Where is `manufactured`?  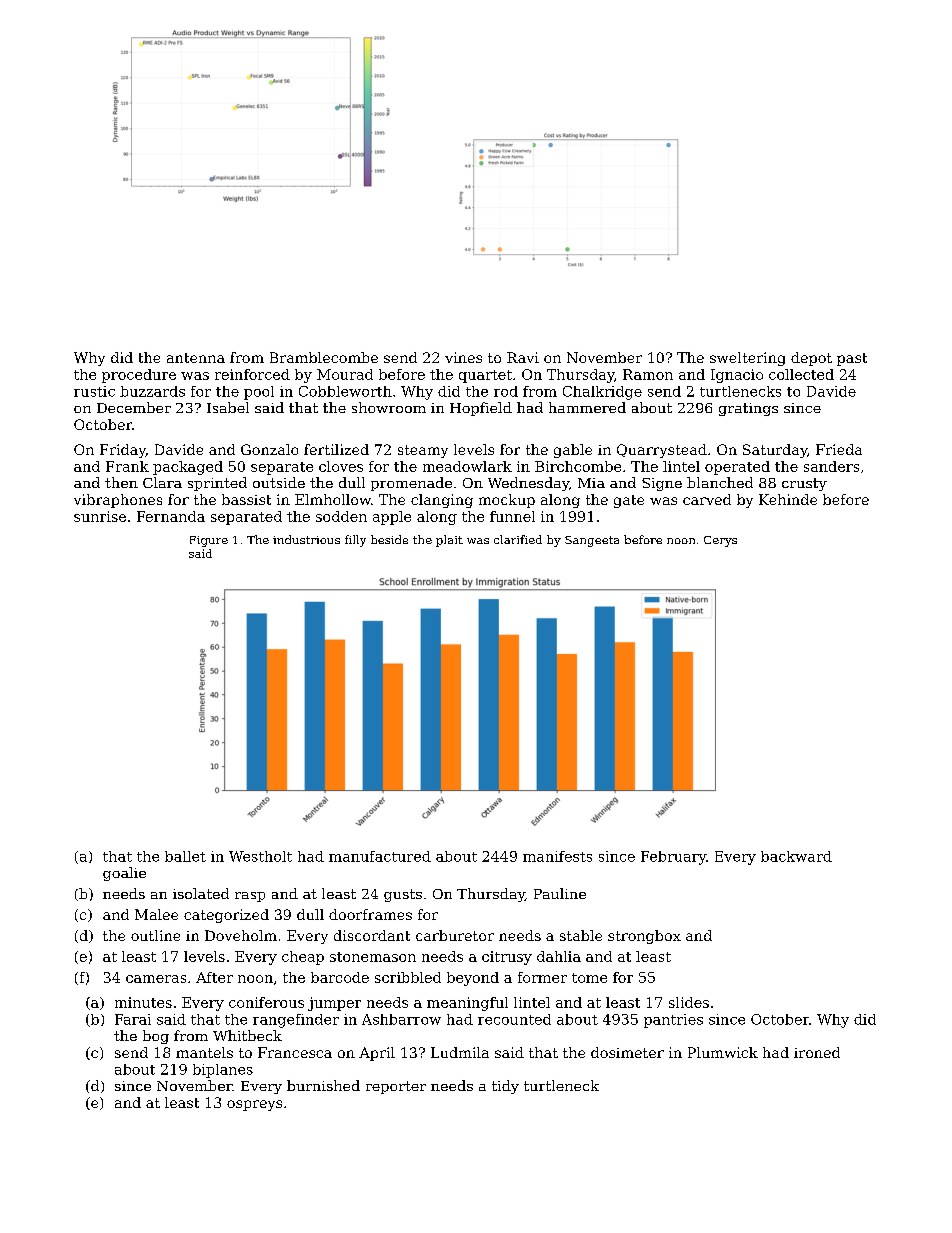
manufactured is located at coordinates (380, 856).
